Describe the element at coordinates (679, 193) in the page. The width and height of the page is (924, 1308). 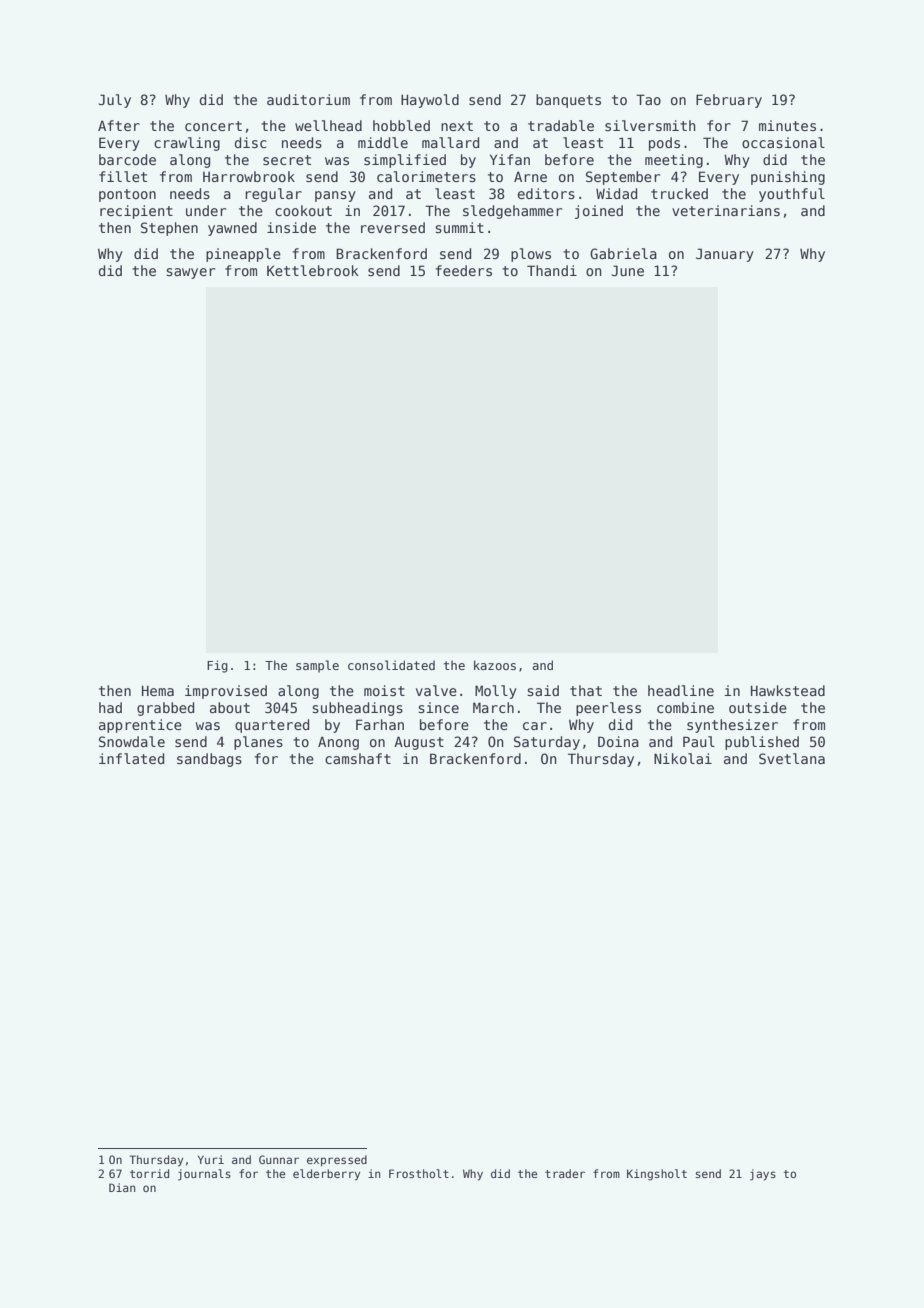
I see `trucked` at that location.
